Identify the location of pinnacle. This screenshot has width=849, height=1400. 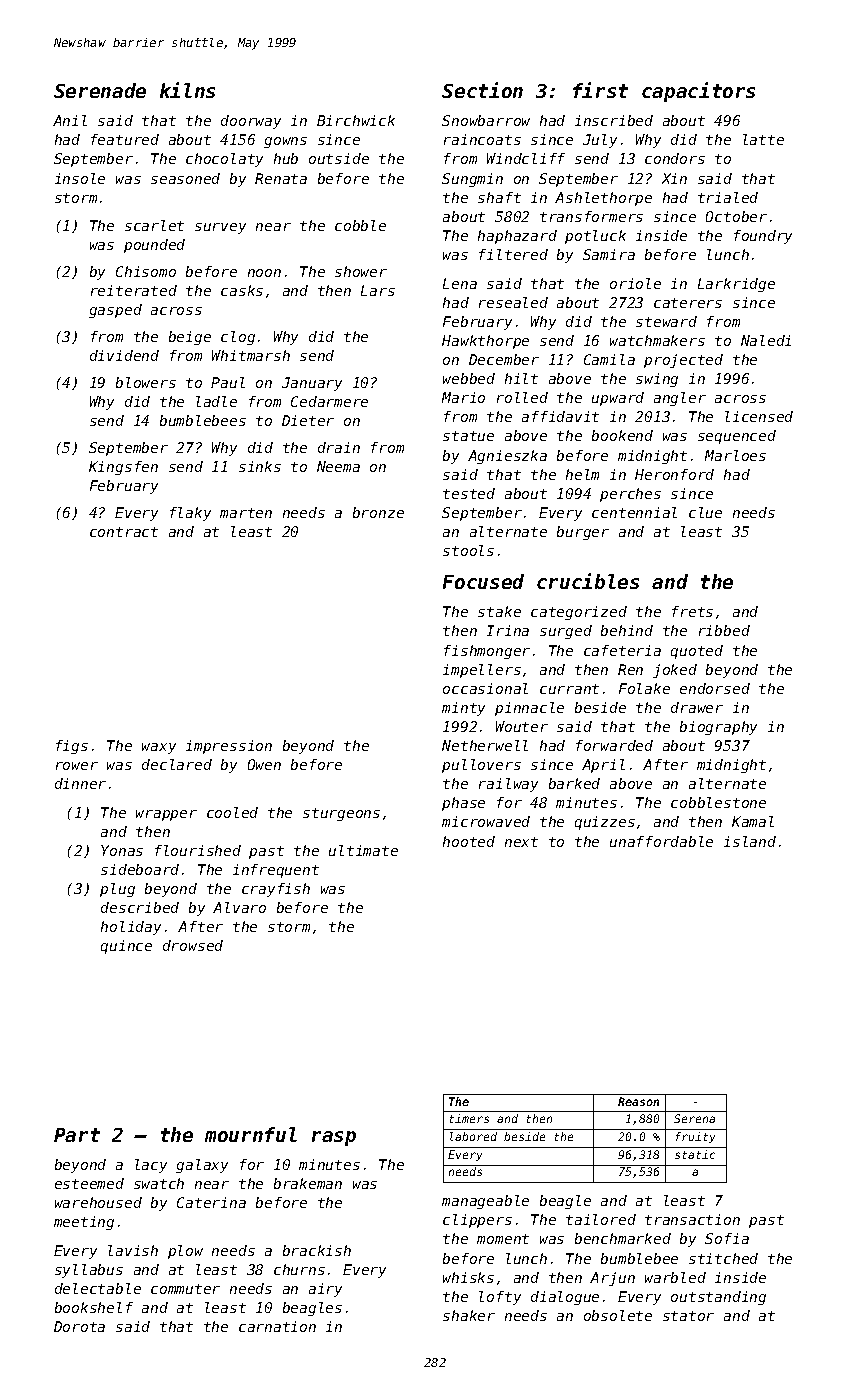
(529, 709).
